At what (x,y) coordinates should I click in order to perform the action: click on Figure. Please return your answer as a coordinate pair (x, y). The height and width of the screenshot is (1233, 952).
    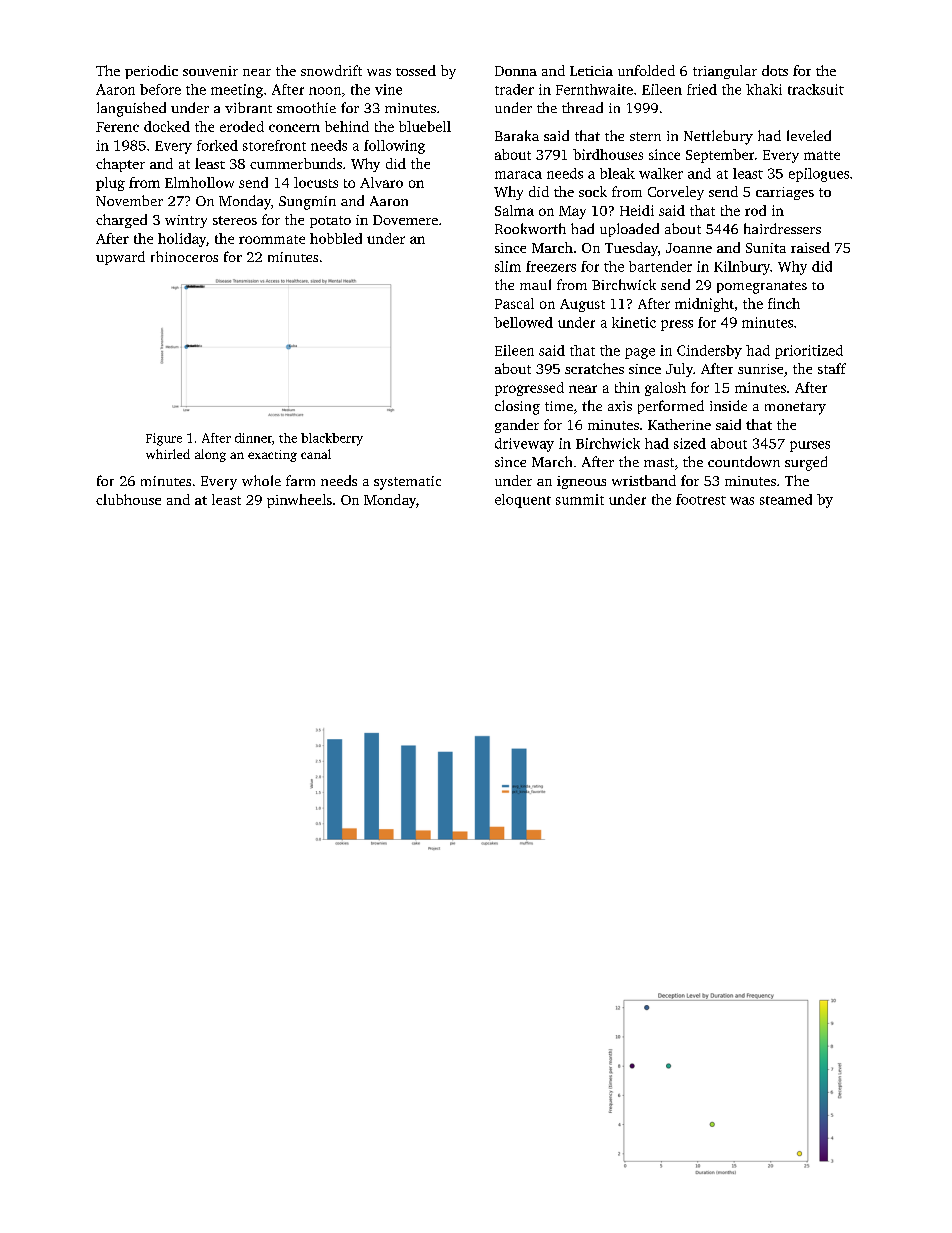
    Looking at the image, I should click on (164, 439).
